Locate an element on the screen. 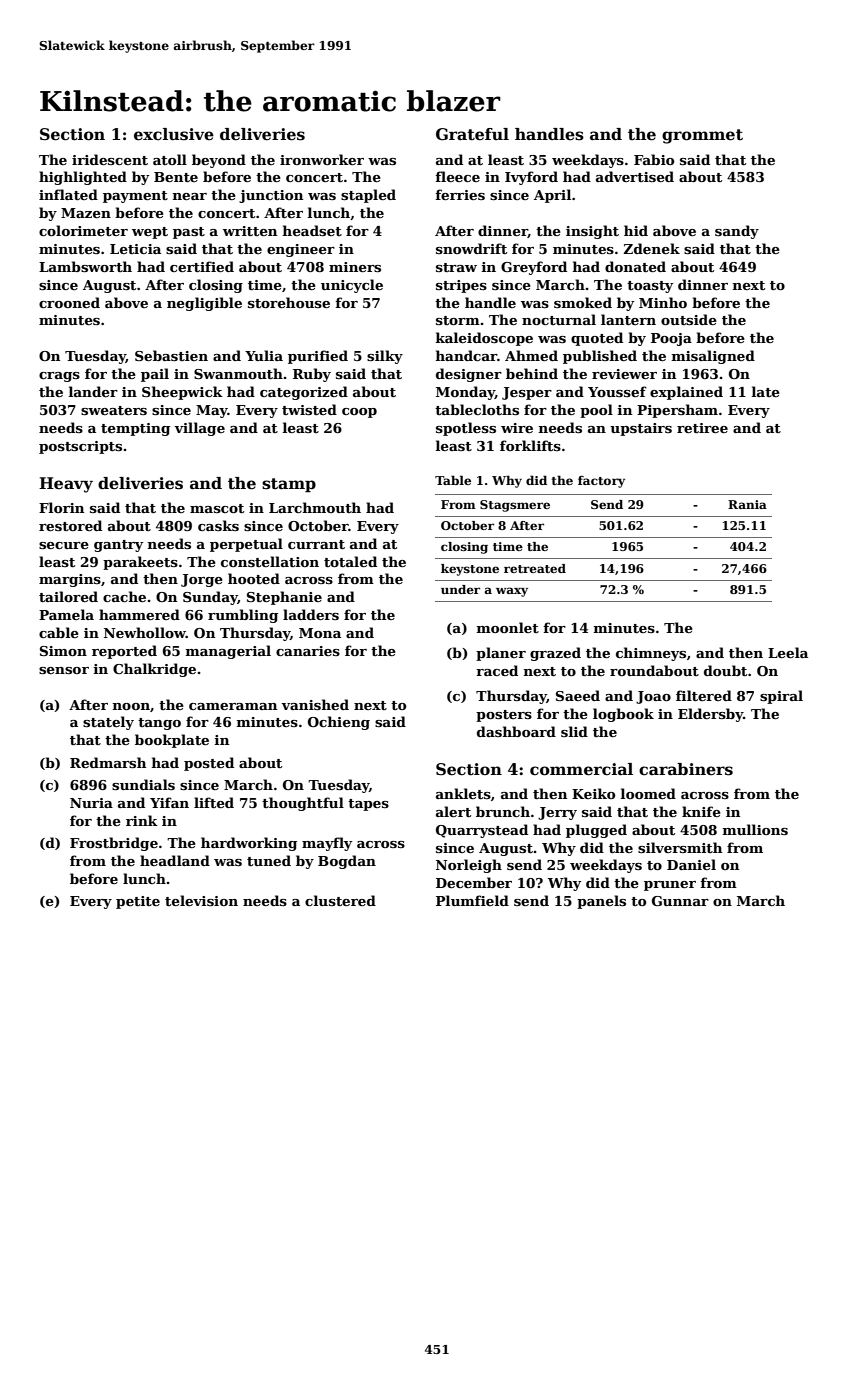 This screenshot has width=849, height=1400. crags is located at coordinates (59, 377).
